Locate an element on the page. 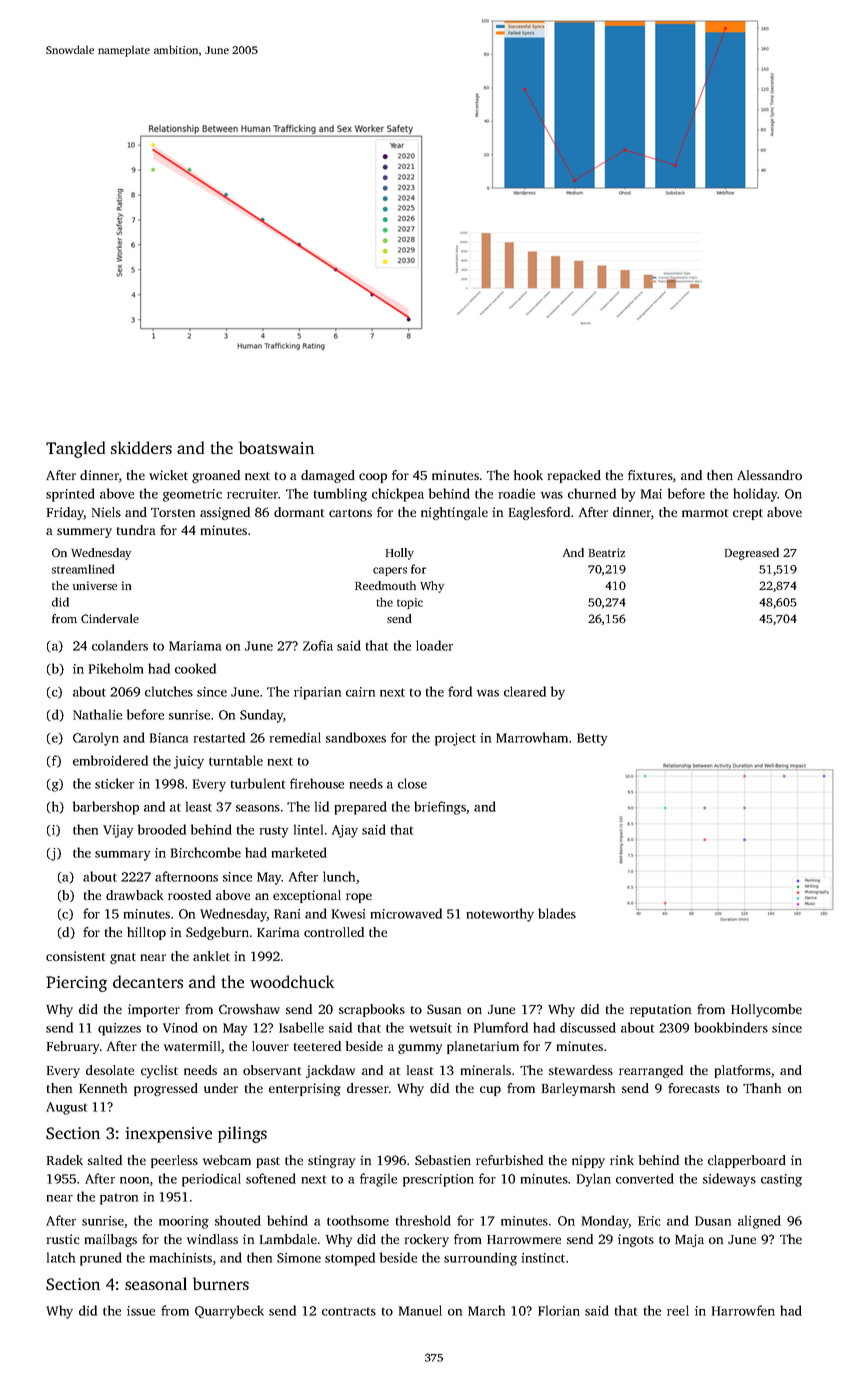 This page has width=849, height=1400. project is located at coordinates (455, 739).
